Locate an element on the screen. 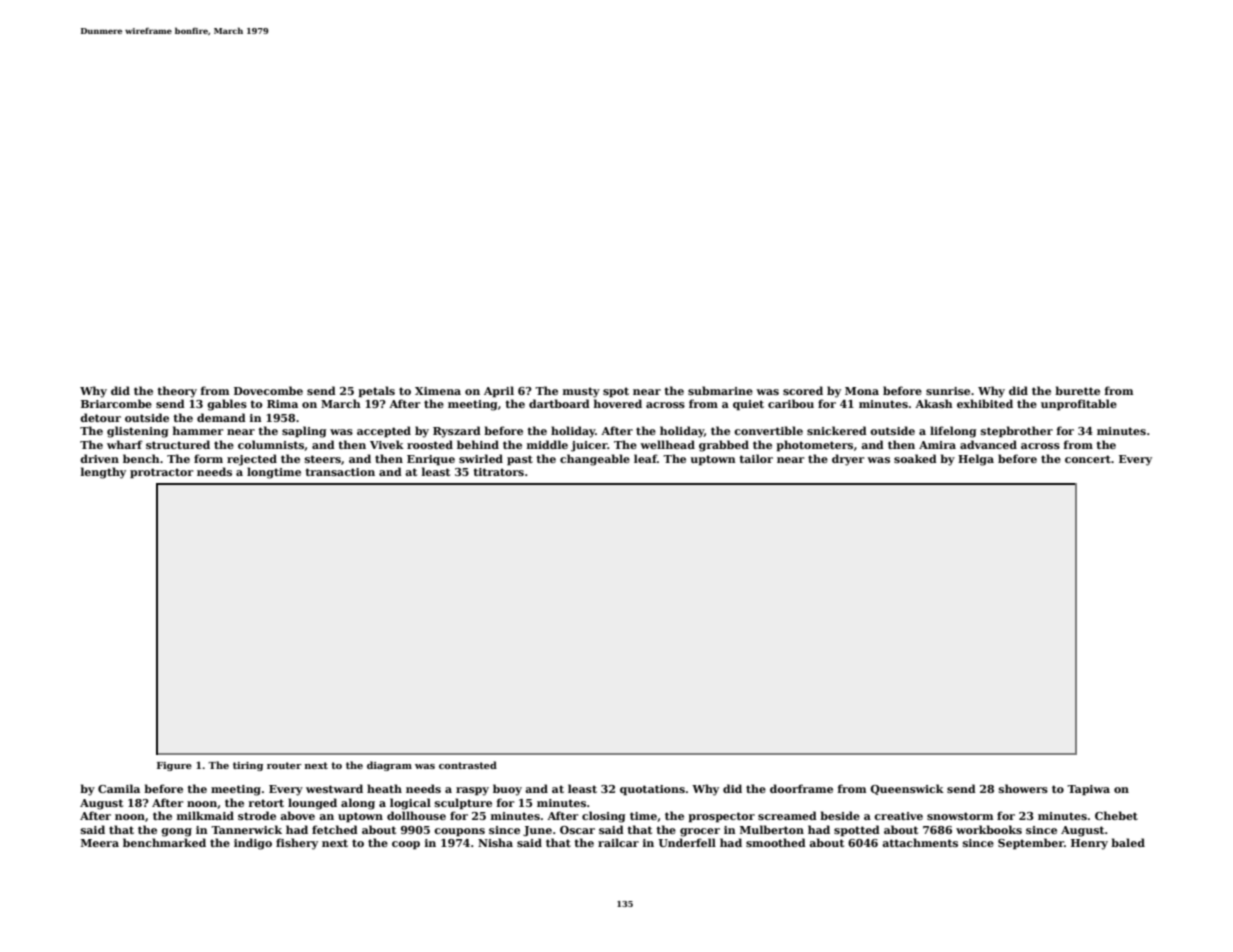  contrasted is located at coordinates (468, 765).
